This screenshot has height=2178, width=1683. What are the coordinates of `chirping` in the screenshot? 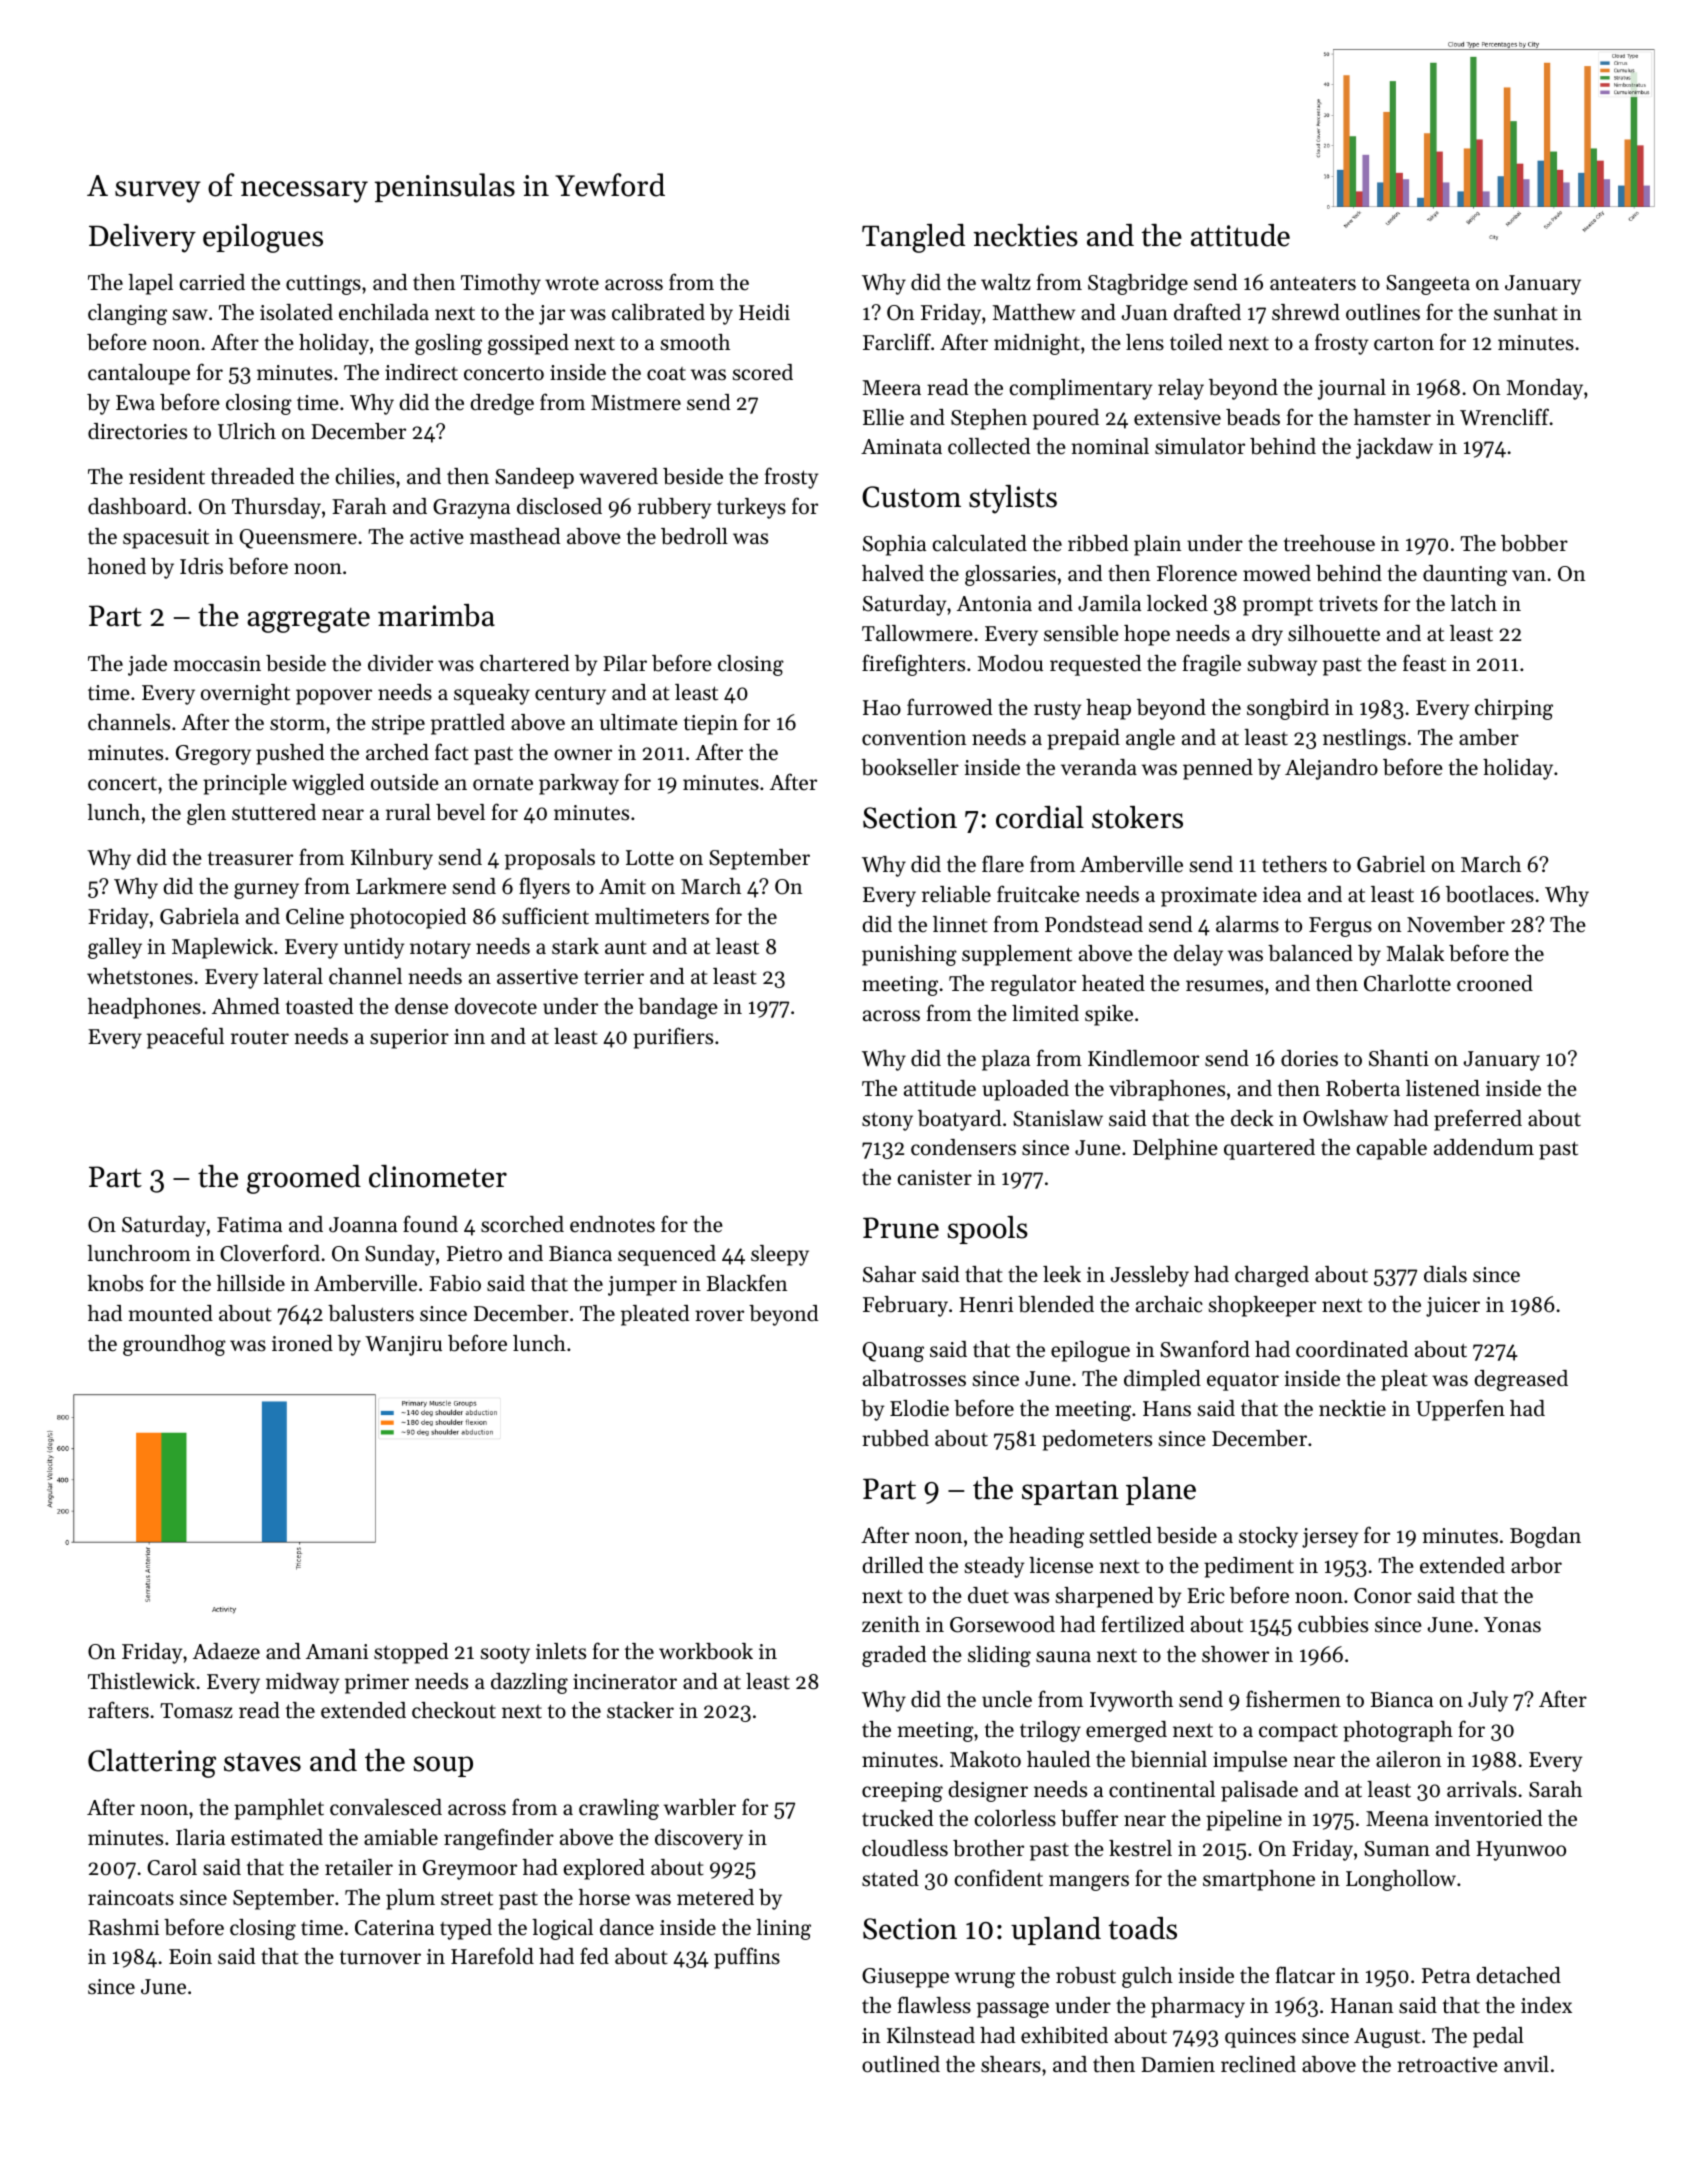 It's located at (1514, 709).
